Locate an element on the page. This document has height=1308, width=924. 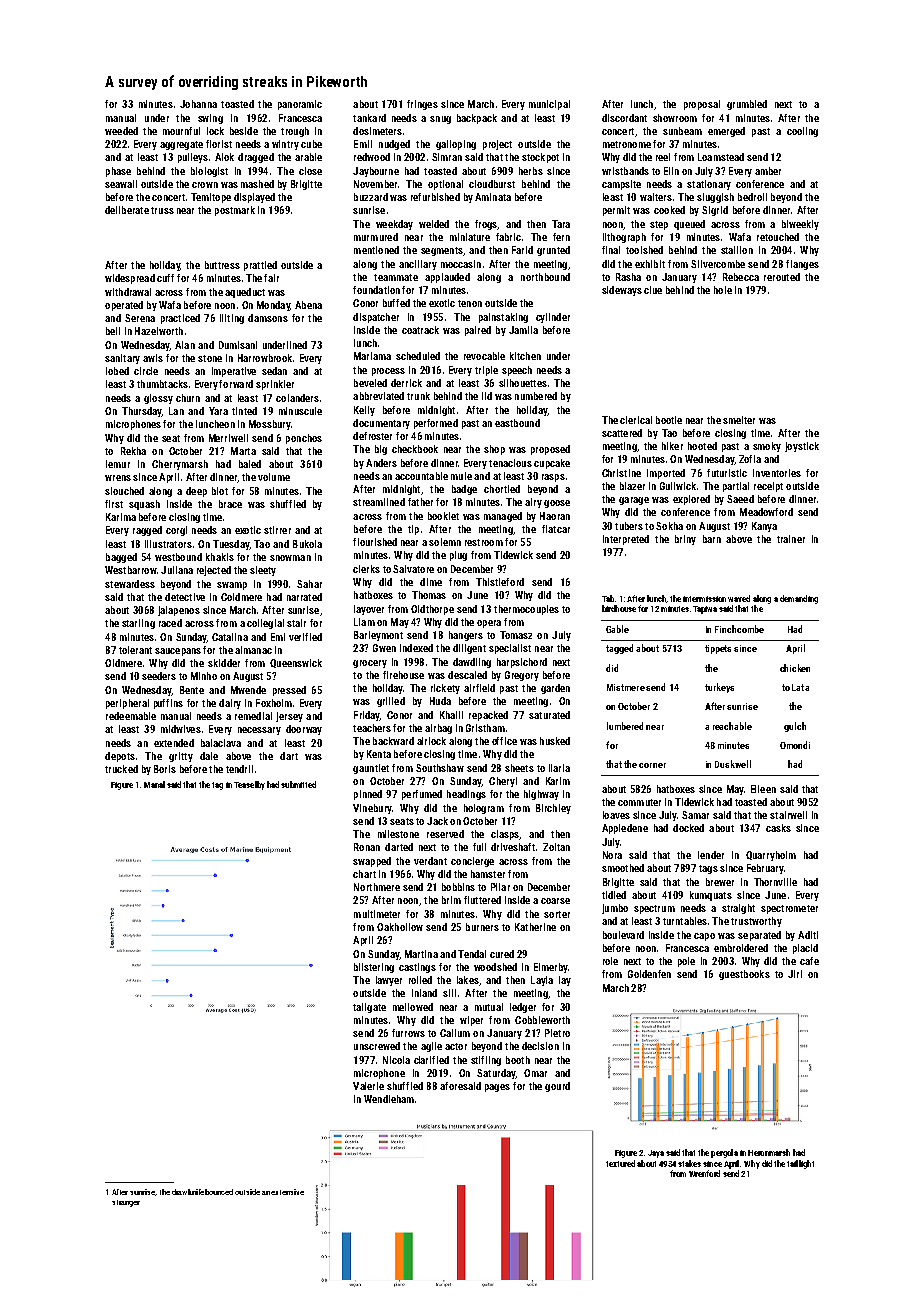
prattled is located at coordinates (260, 266).
